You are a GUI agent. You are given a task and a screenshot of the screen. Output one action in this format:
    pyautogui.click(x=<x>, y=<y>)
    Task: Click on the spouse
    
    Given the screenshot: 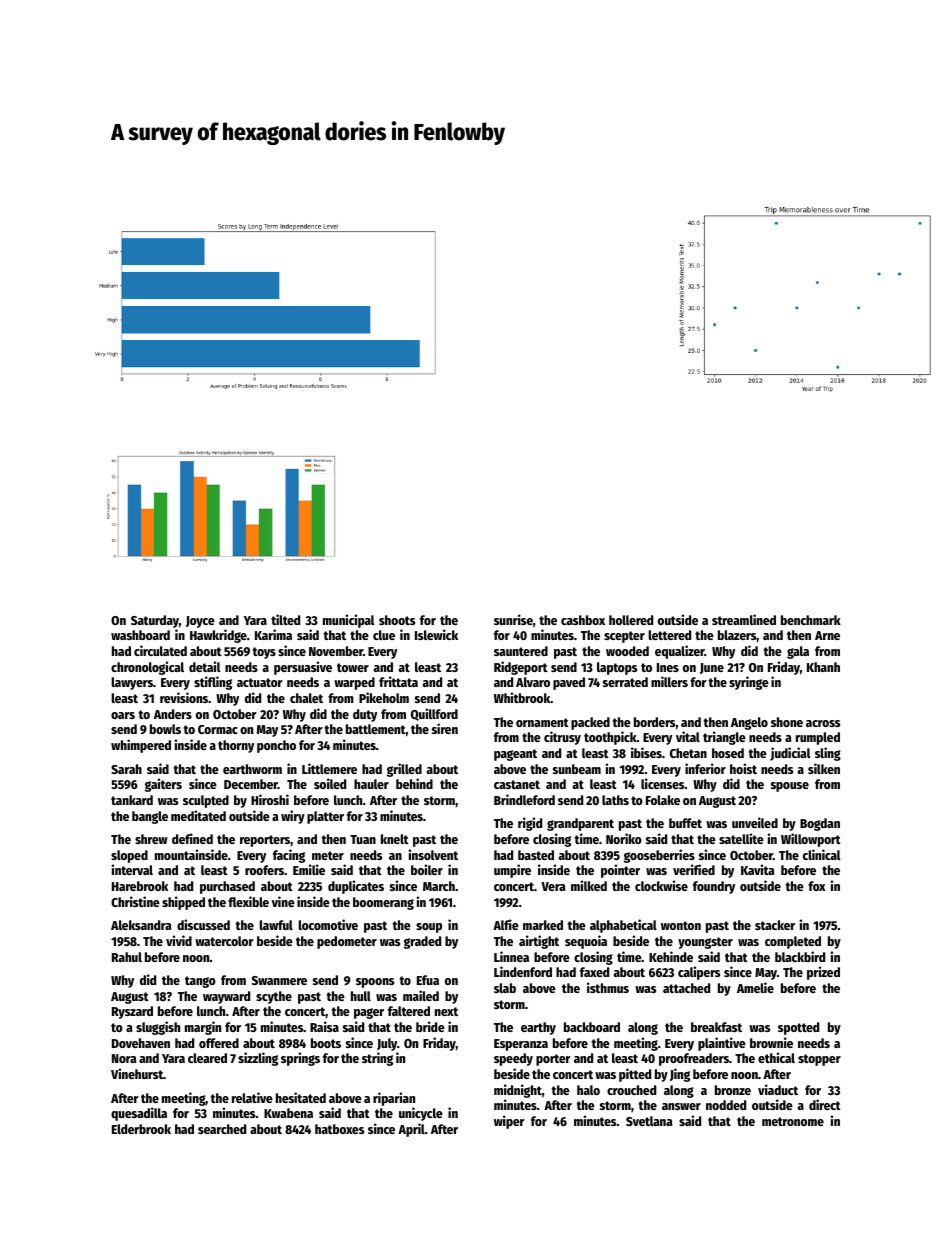 What is the action you would take?
    pyautogui.click(x=790, y=787)
